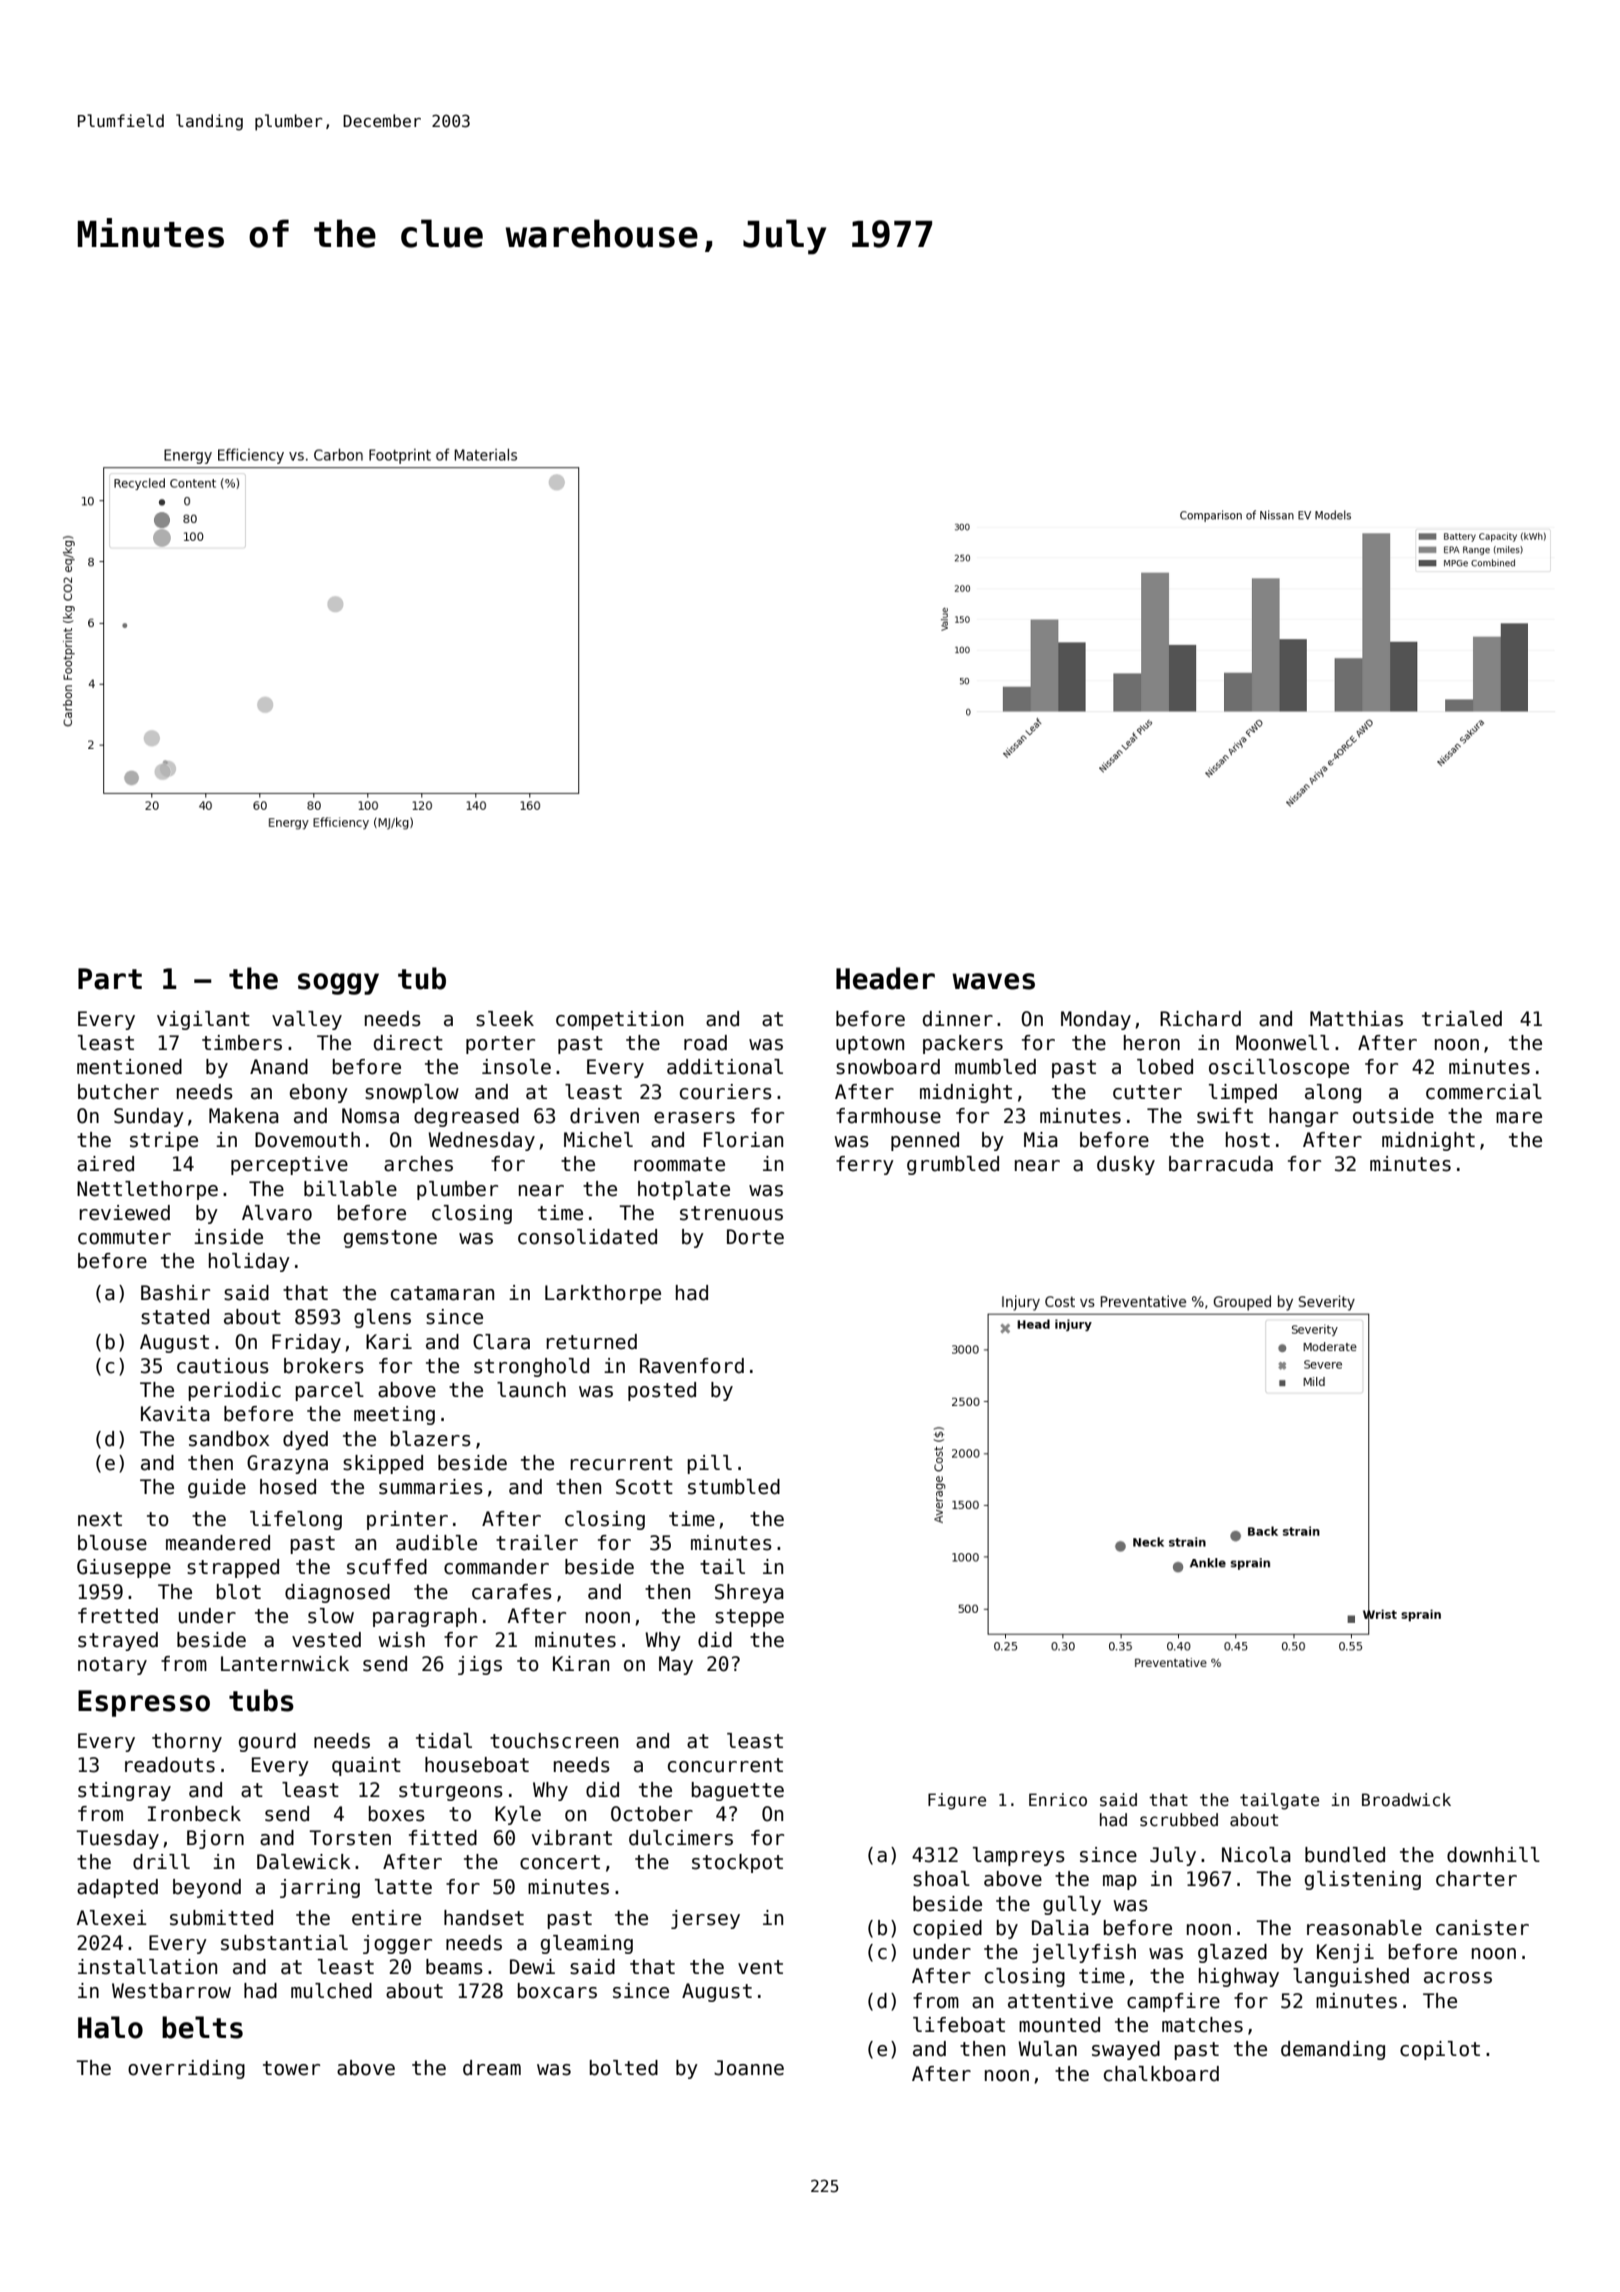 The height and width of the screenshot is (2292, 1620). What do you see at coordinates (749, 1618) in the screenshot?
I see `steppe` at bounding box center [749, 1618].
